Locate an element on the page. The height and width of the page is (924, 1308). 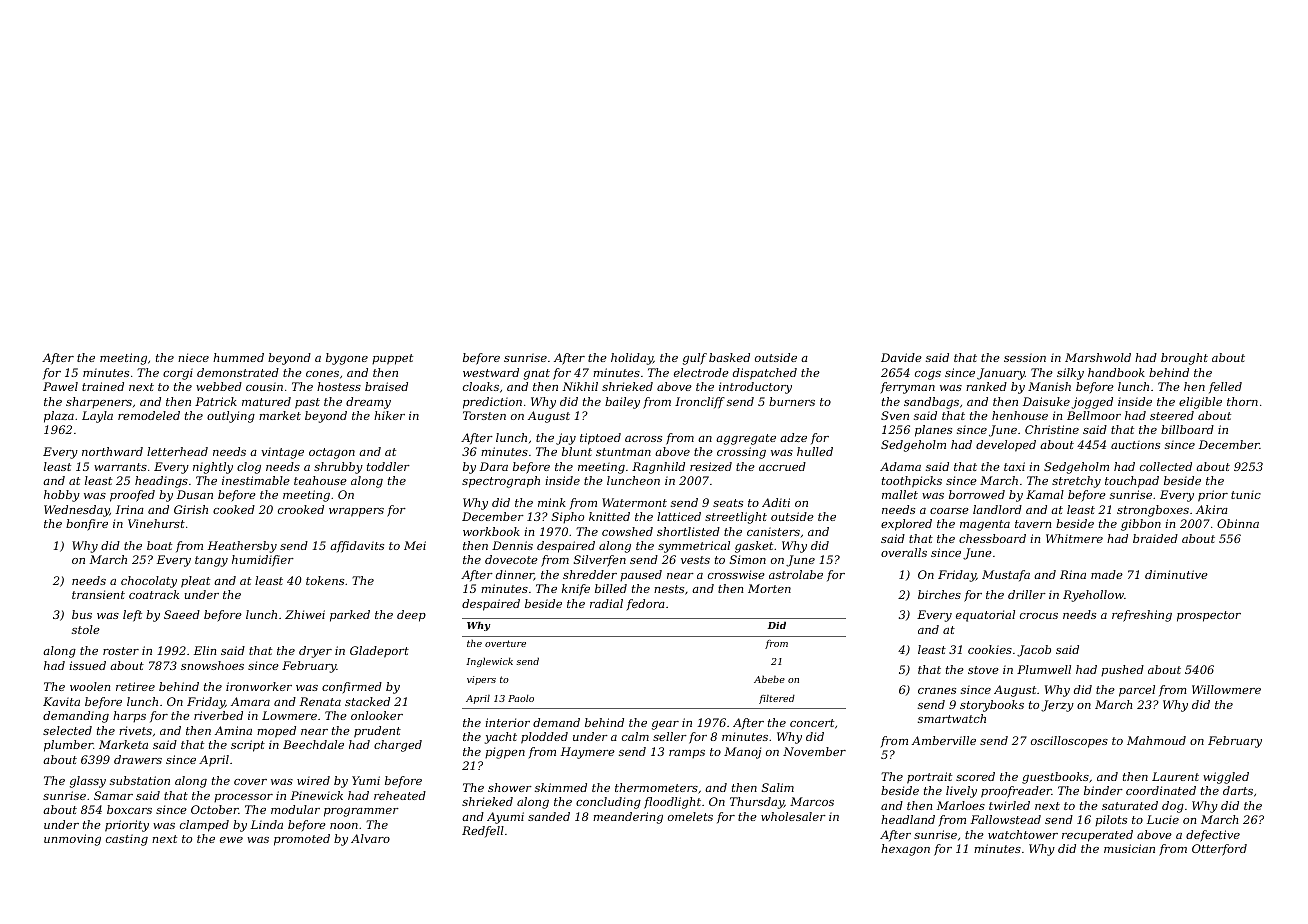
cousin is located at coordinates (264, 386).
